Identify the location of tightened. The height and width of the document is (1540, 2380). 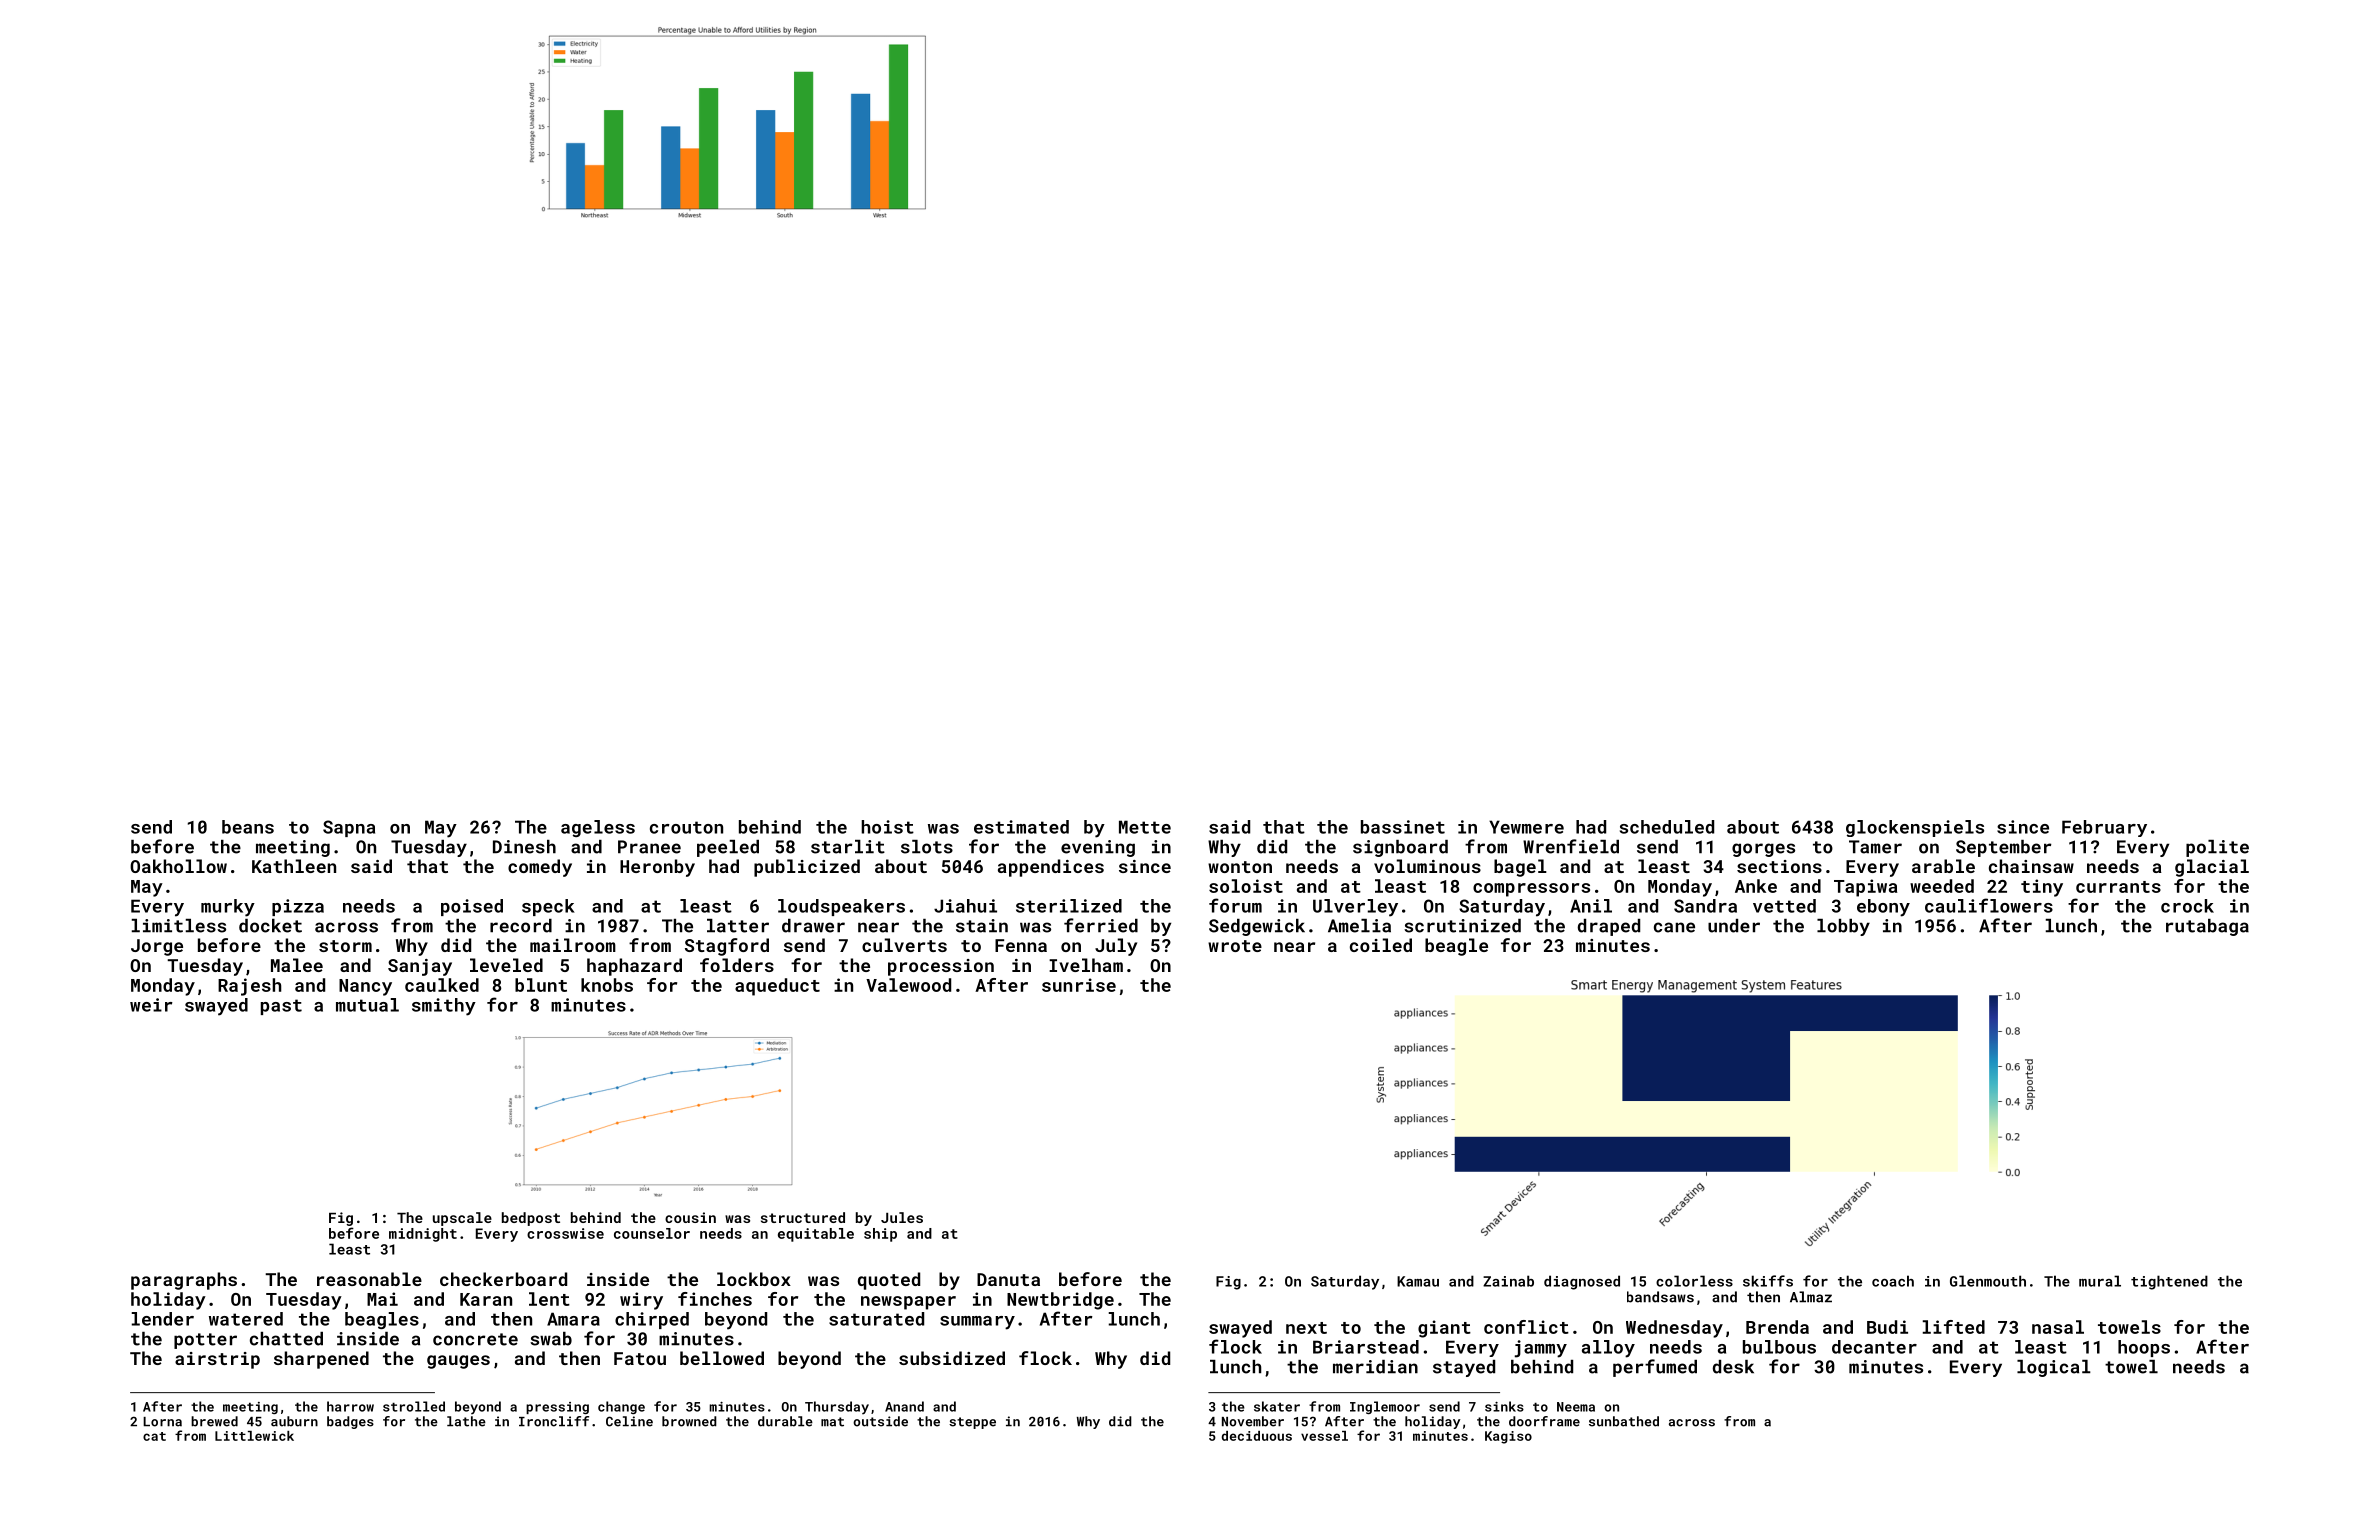
(2169, 1282).
